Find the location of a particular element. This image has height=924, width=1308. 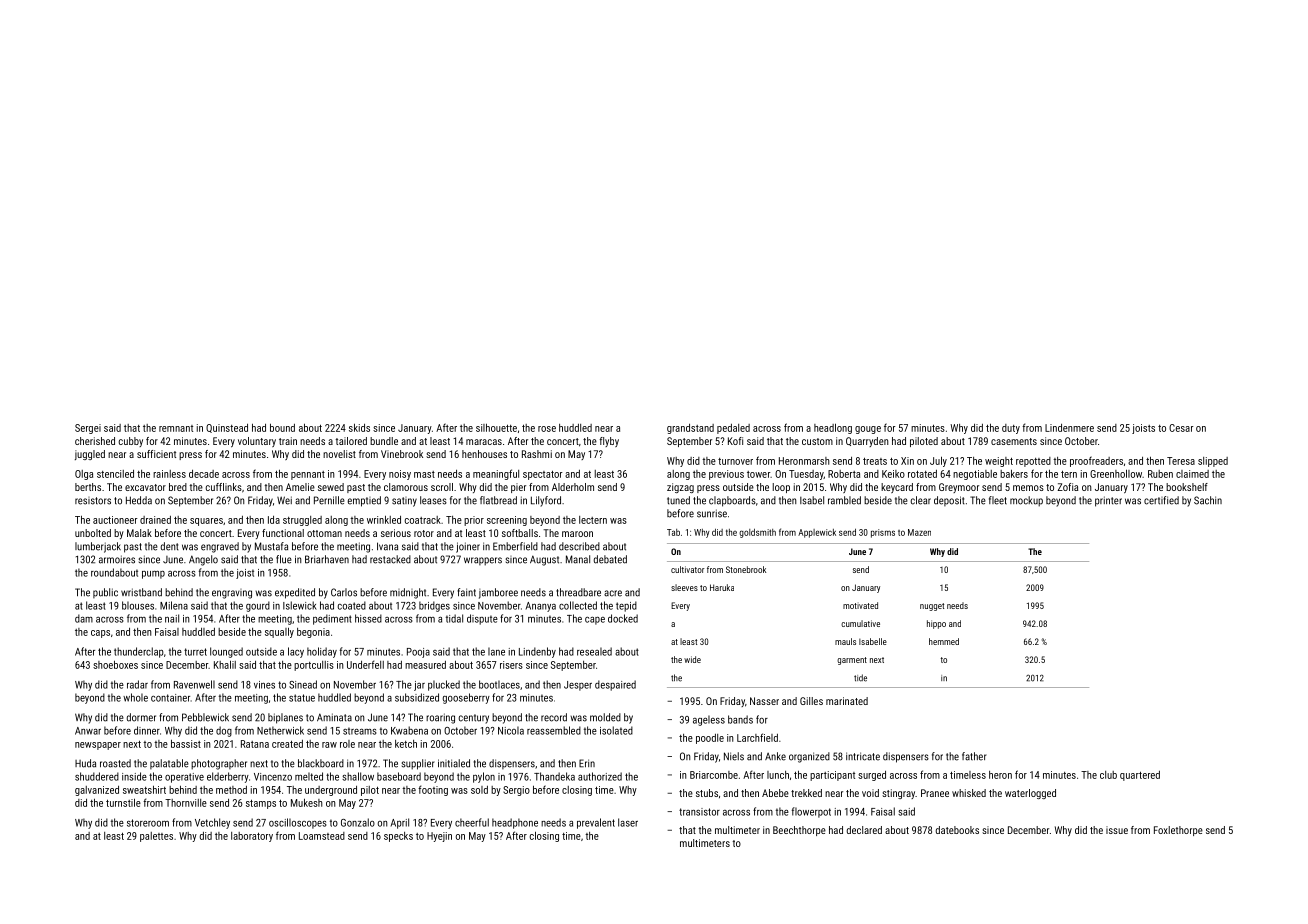

grandstand is located at coordinates (690, 429).
